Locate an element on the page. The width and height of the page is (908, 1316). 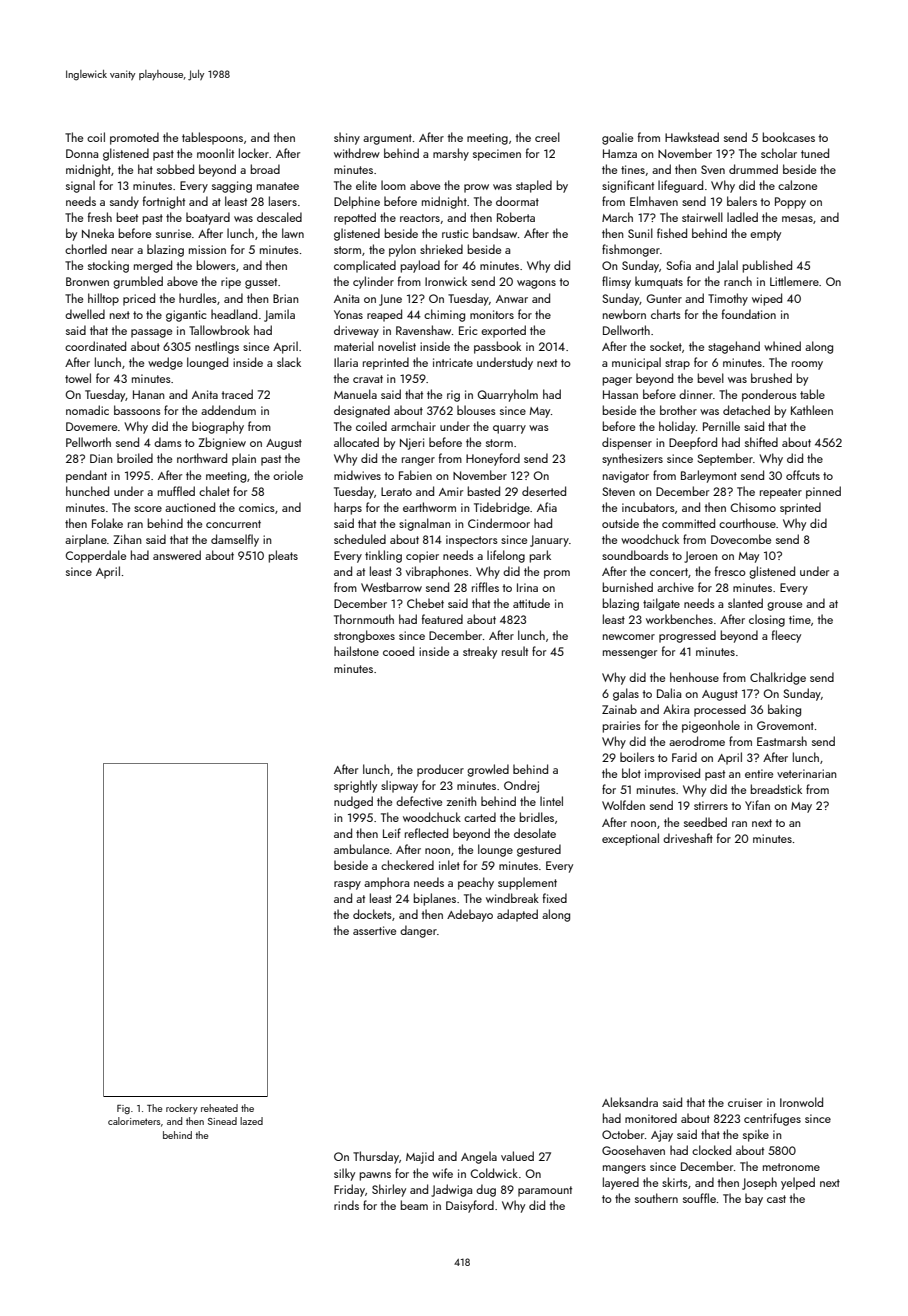
Barleymont is located at coordinates (709, 476).
